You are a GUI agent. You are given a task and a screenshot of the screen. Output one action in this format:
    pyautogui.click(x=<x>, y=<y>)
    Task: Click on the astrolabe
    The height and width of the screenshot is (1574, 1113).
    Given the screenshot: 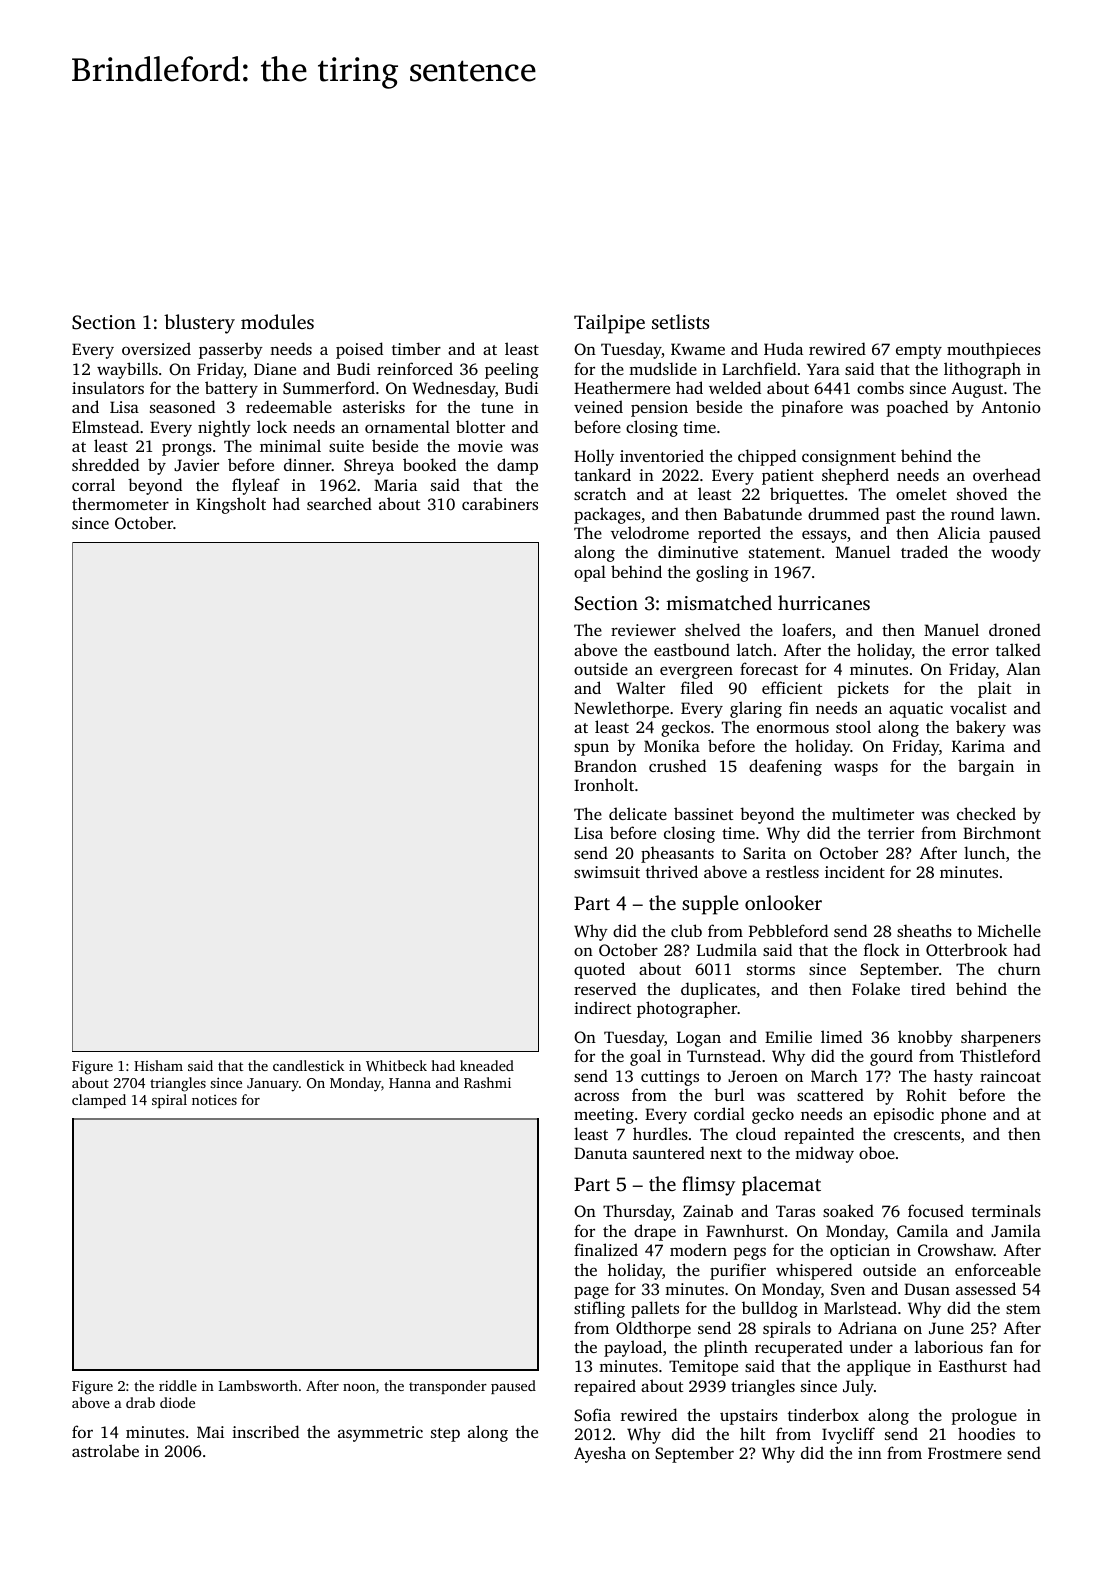 What is the action you would take?
    pyautogui.click(x=105, y=1450)
